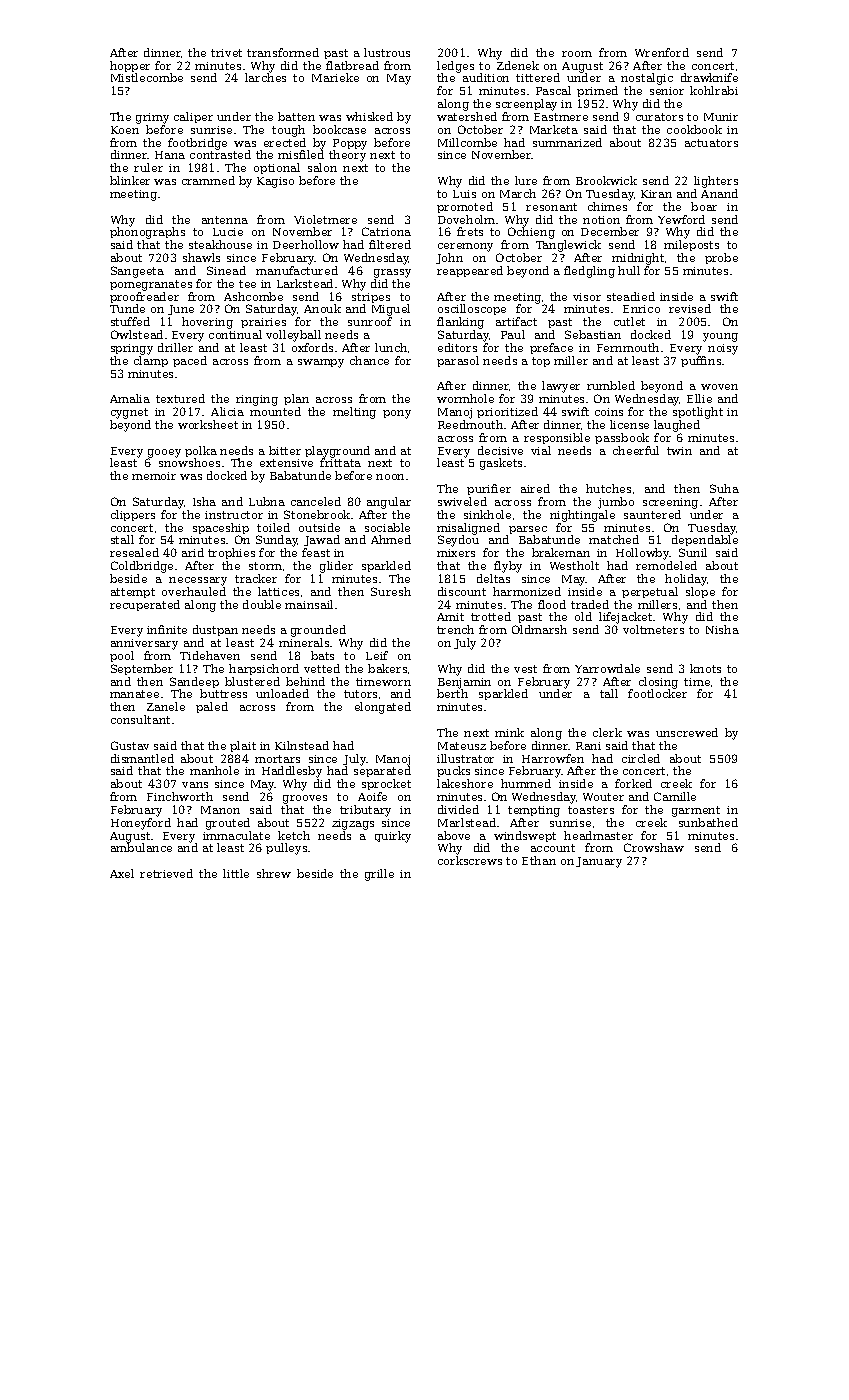 Image resolution: width=849 pixels, height=1400 pixels. I want to click on pony, so click(397, 414).
